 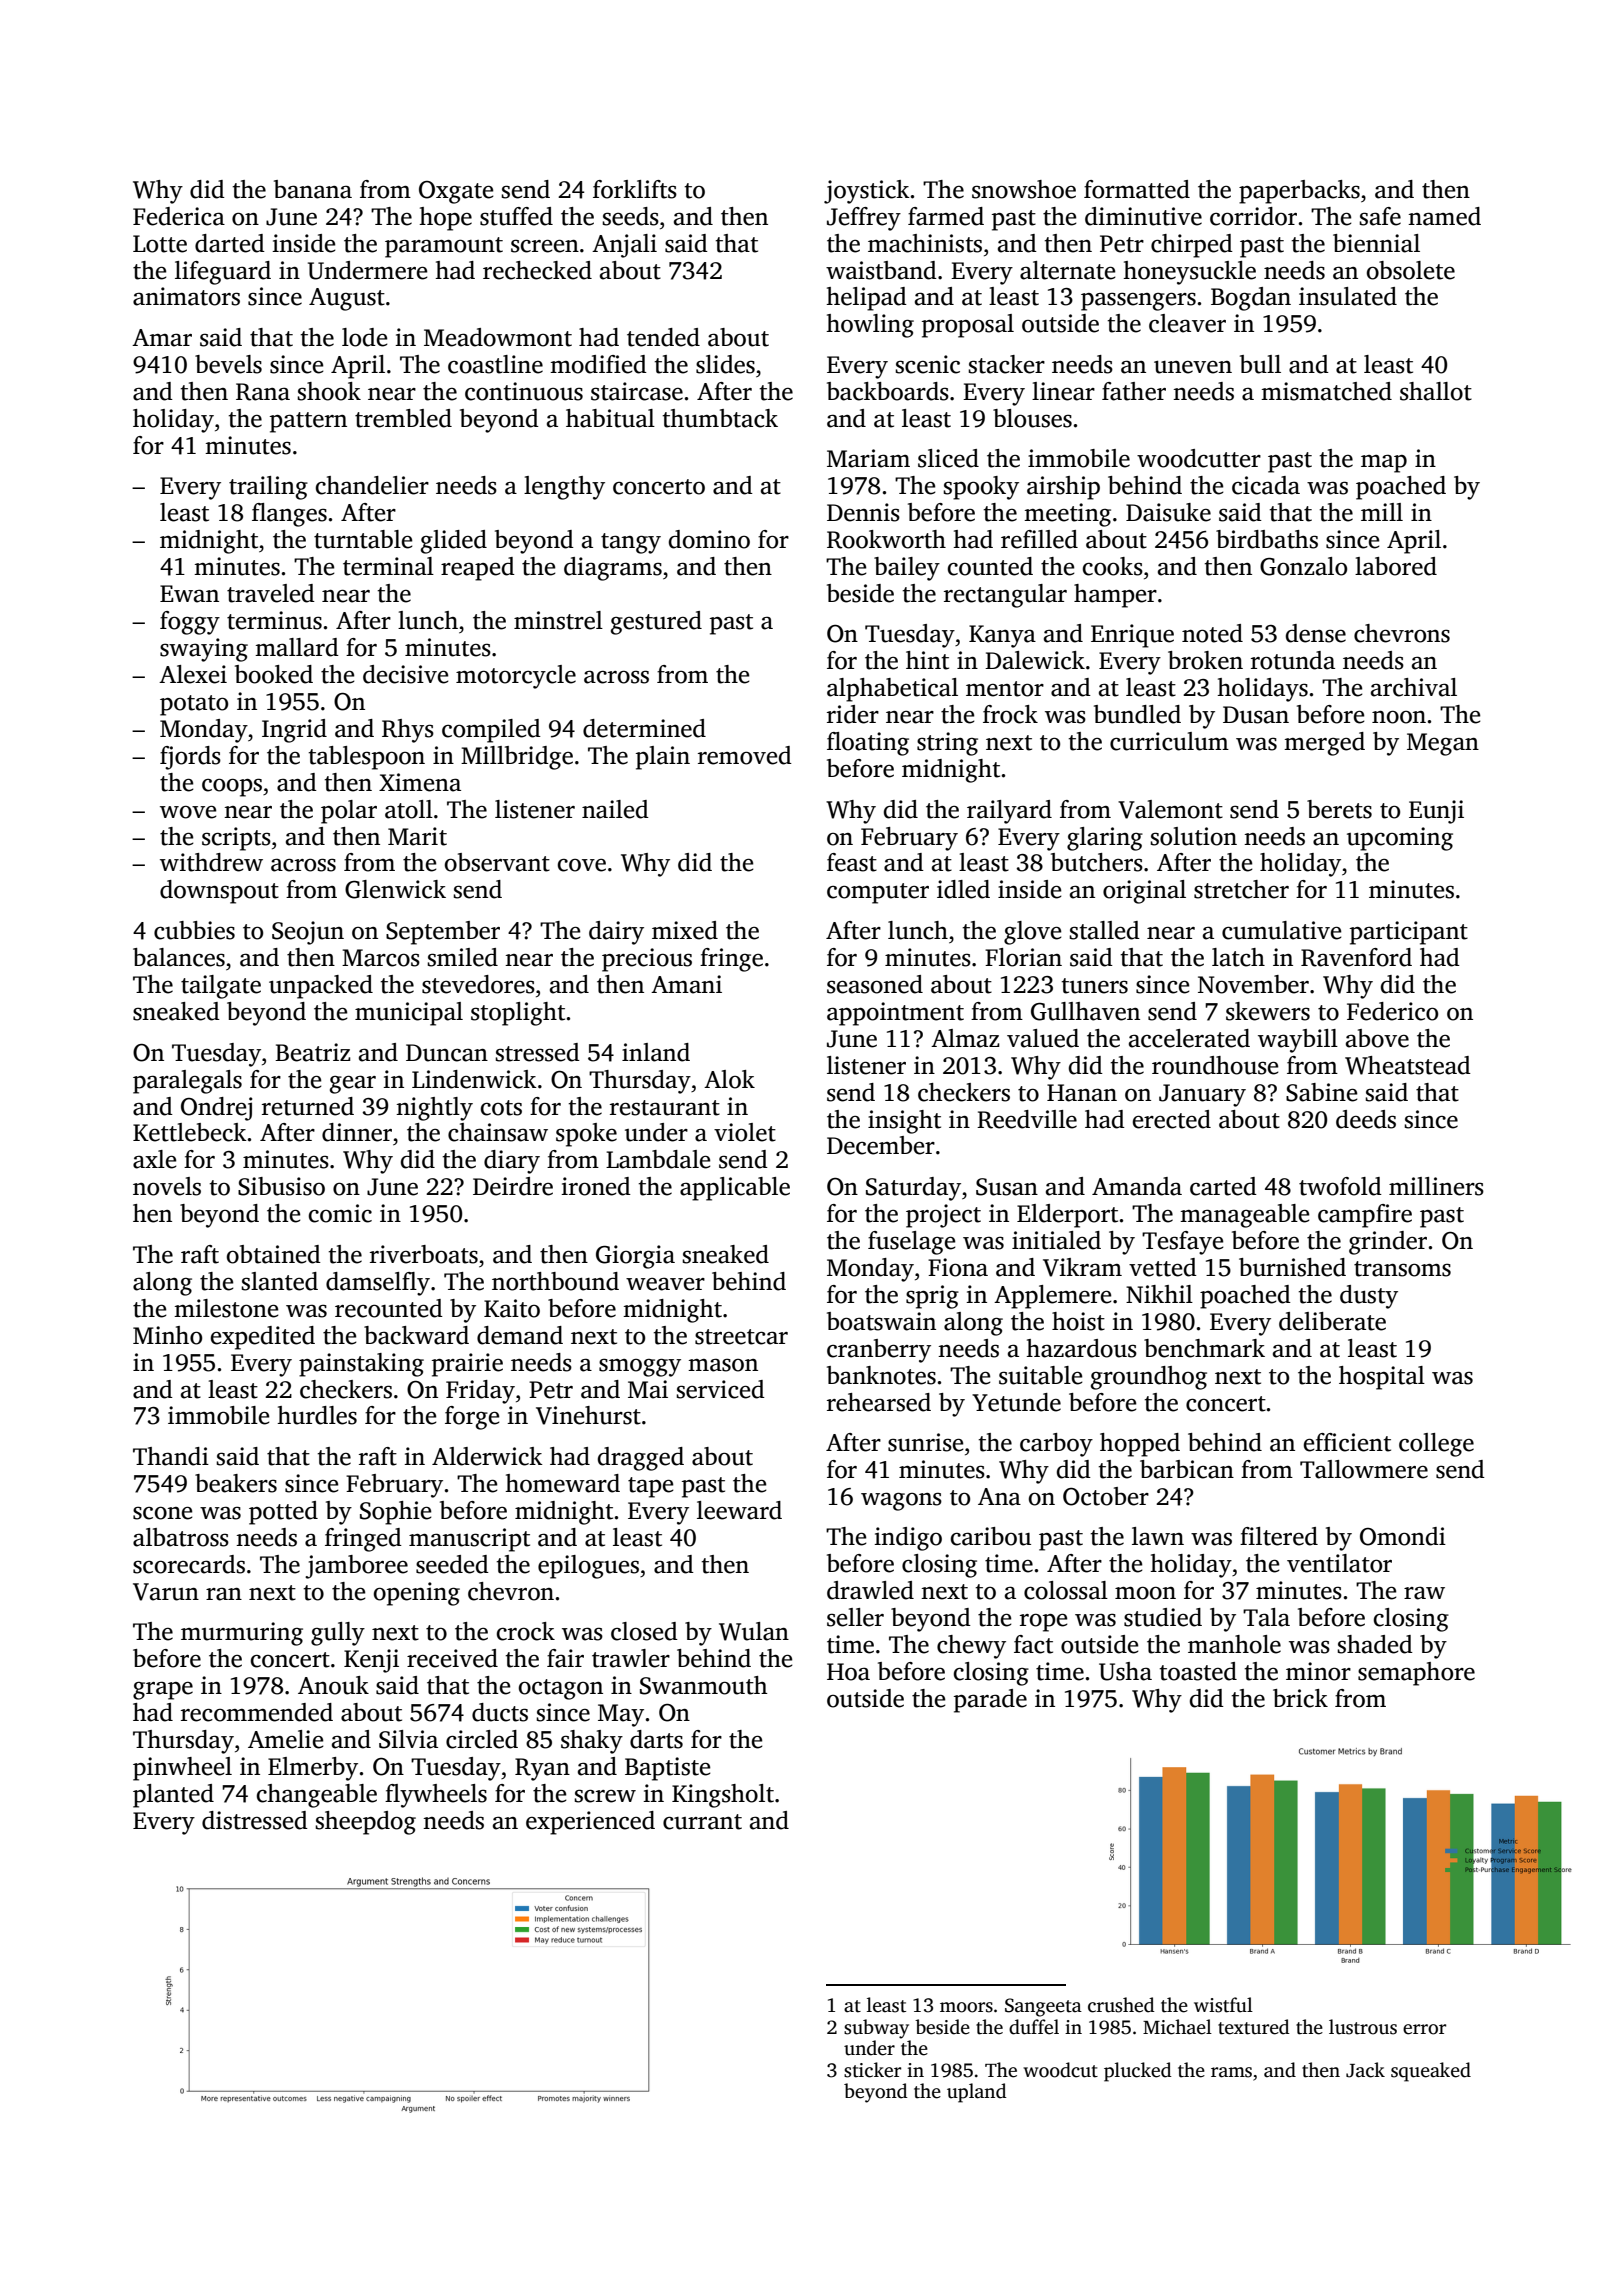 I want to click on balances, so click(x=179, y=957).
